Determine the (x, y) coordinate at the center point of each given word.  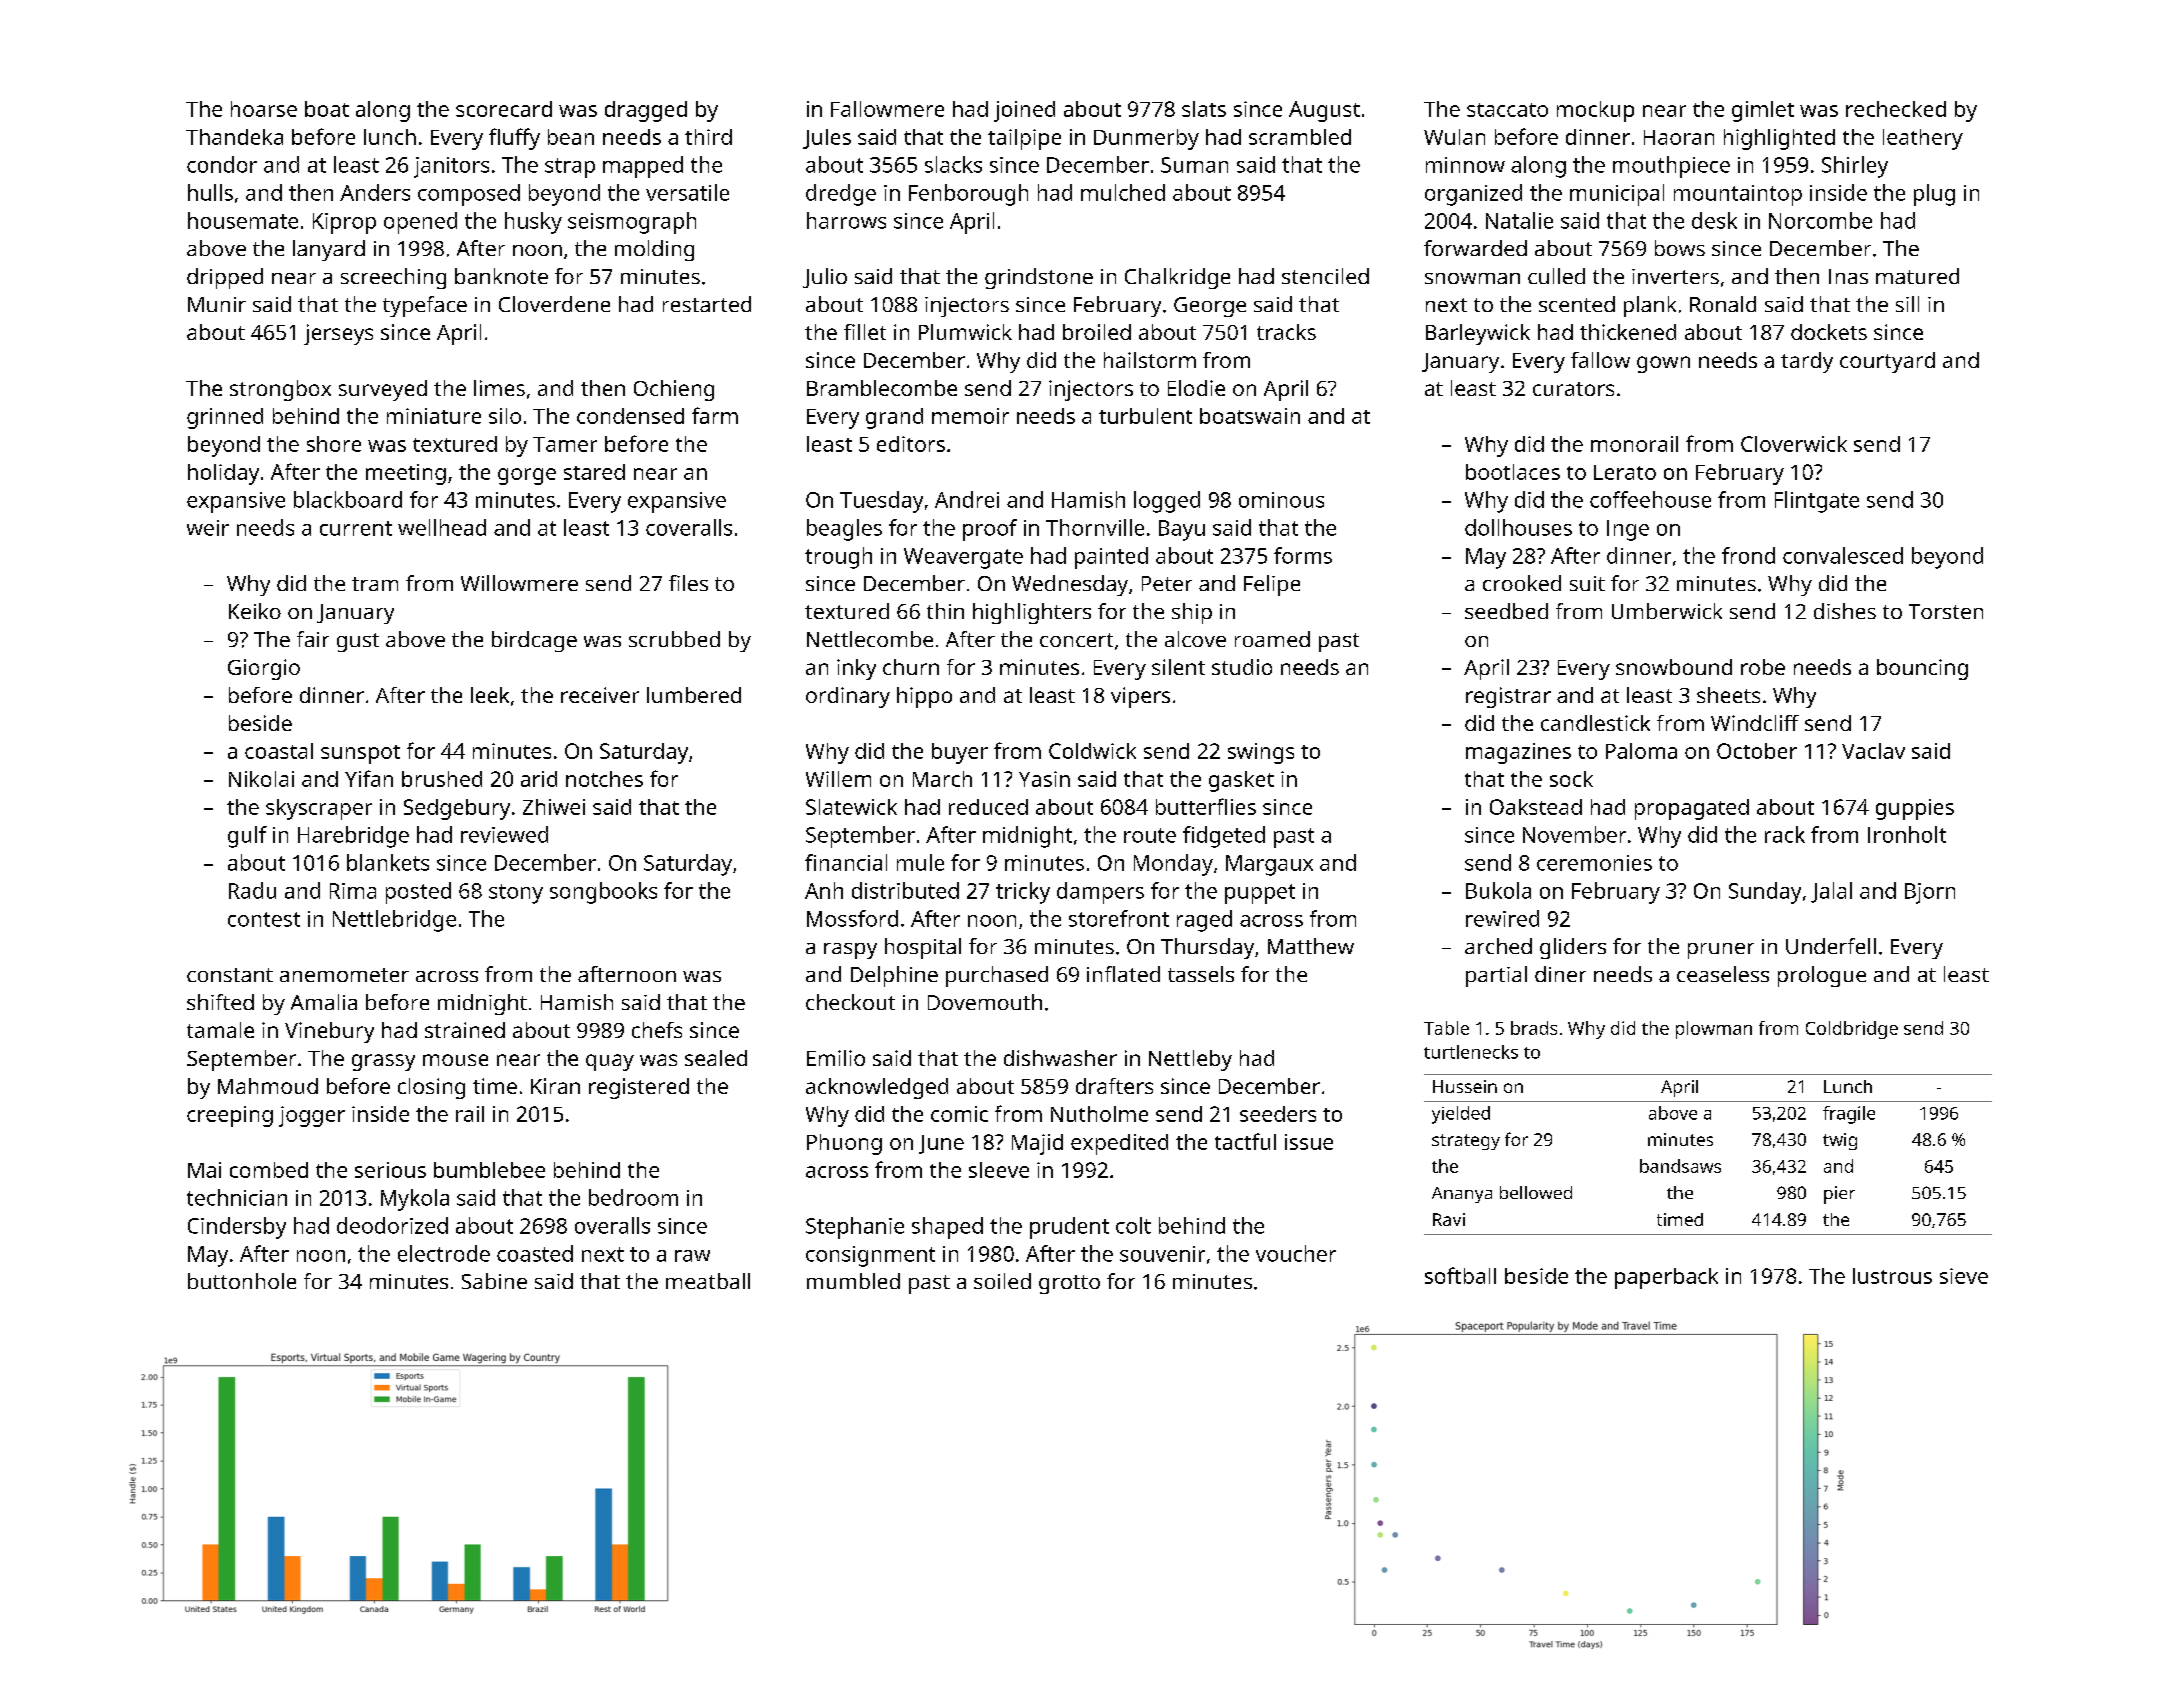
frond (1748, 555)
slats (1204, 109)
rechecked (1896, 109)
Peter (1167, 583)
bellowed (1536, 1192)
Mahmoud (268, 1086)
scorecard (504, 109)
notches (604, 779)
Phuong (844, 1144)
